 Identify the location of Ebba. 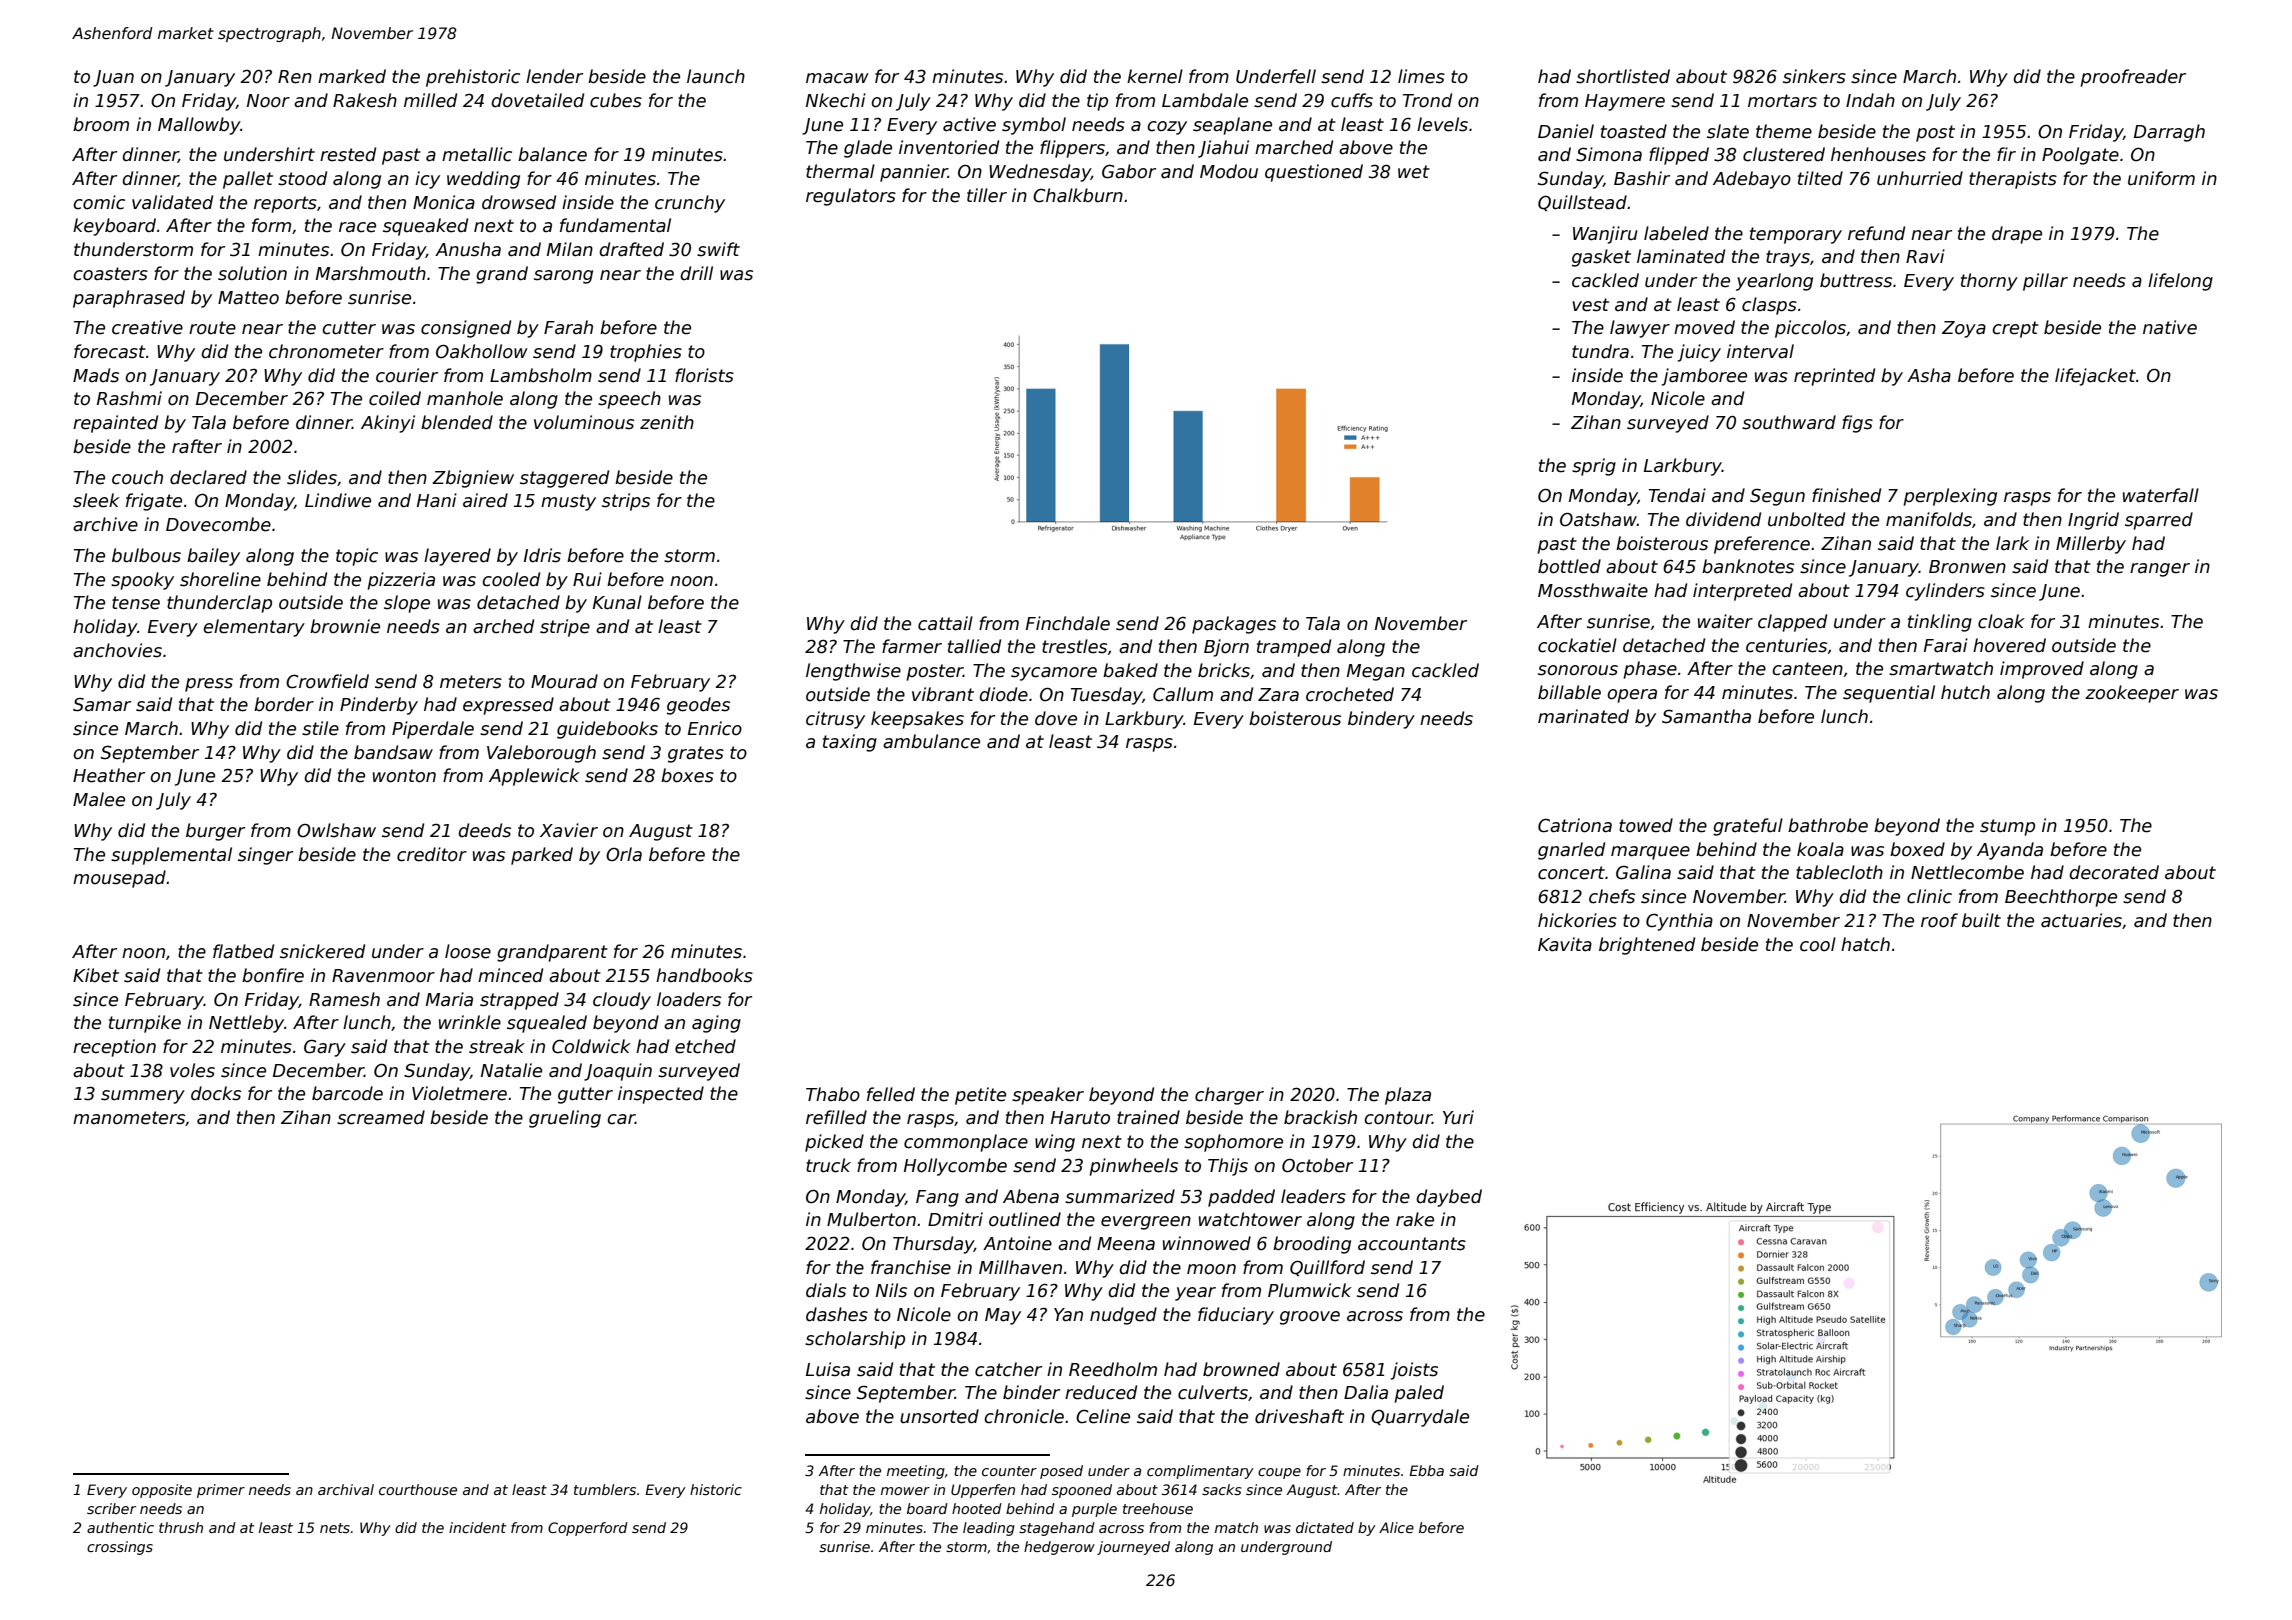
(1426, 1470).
